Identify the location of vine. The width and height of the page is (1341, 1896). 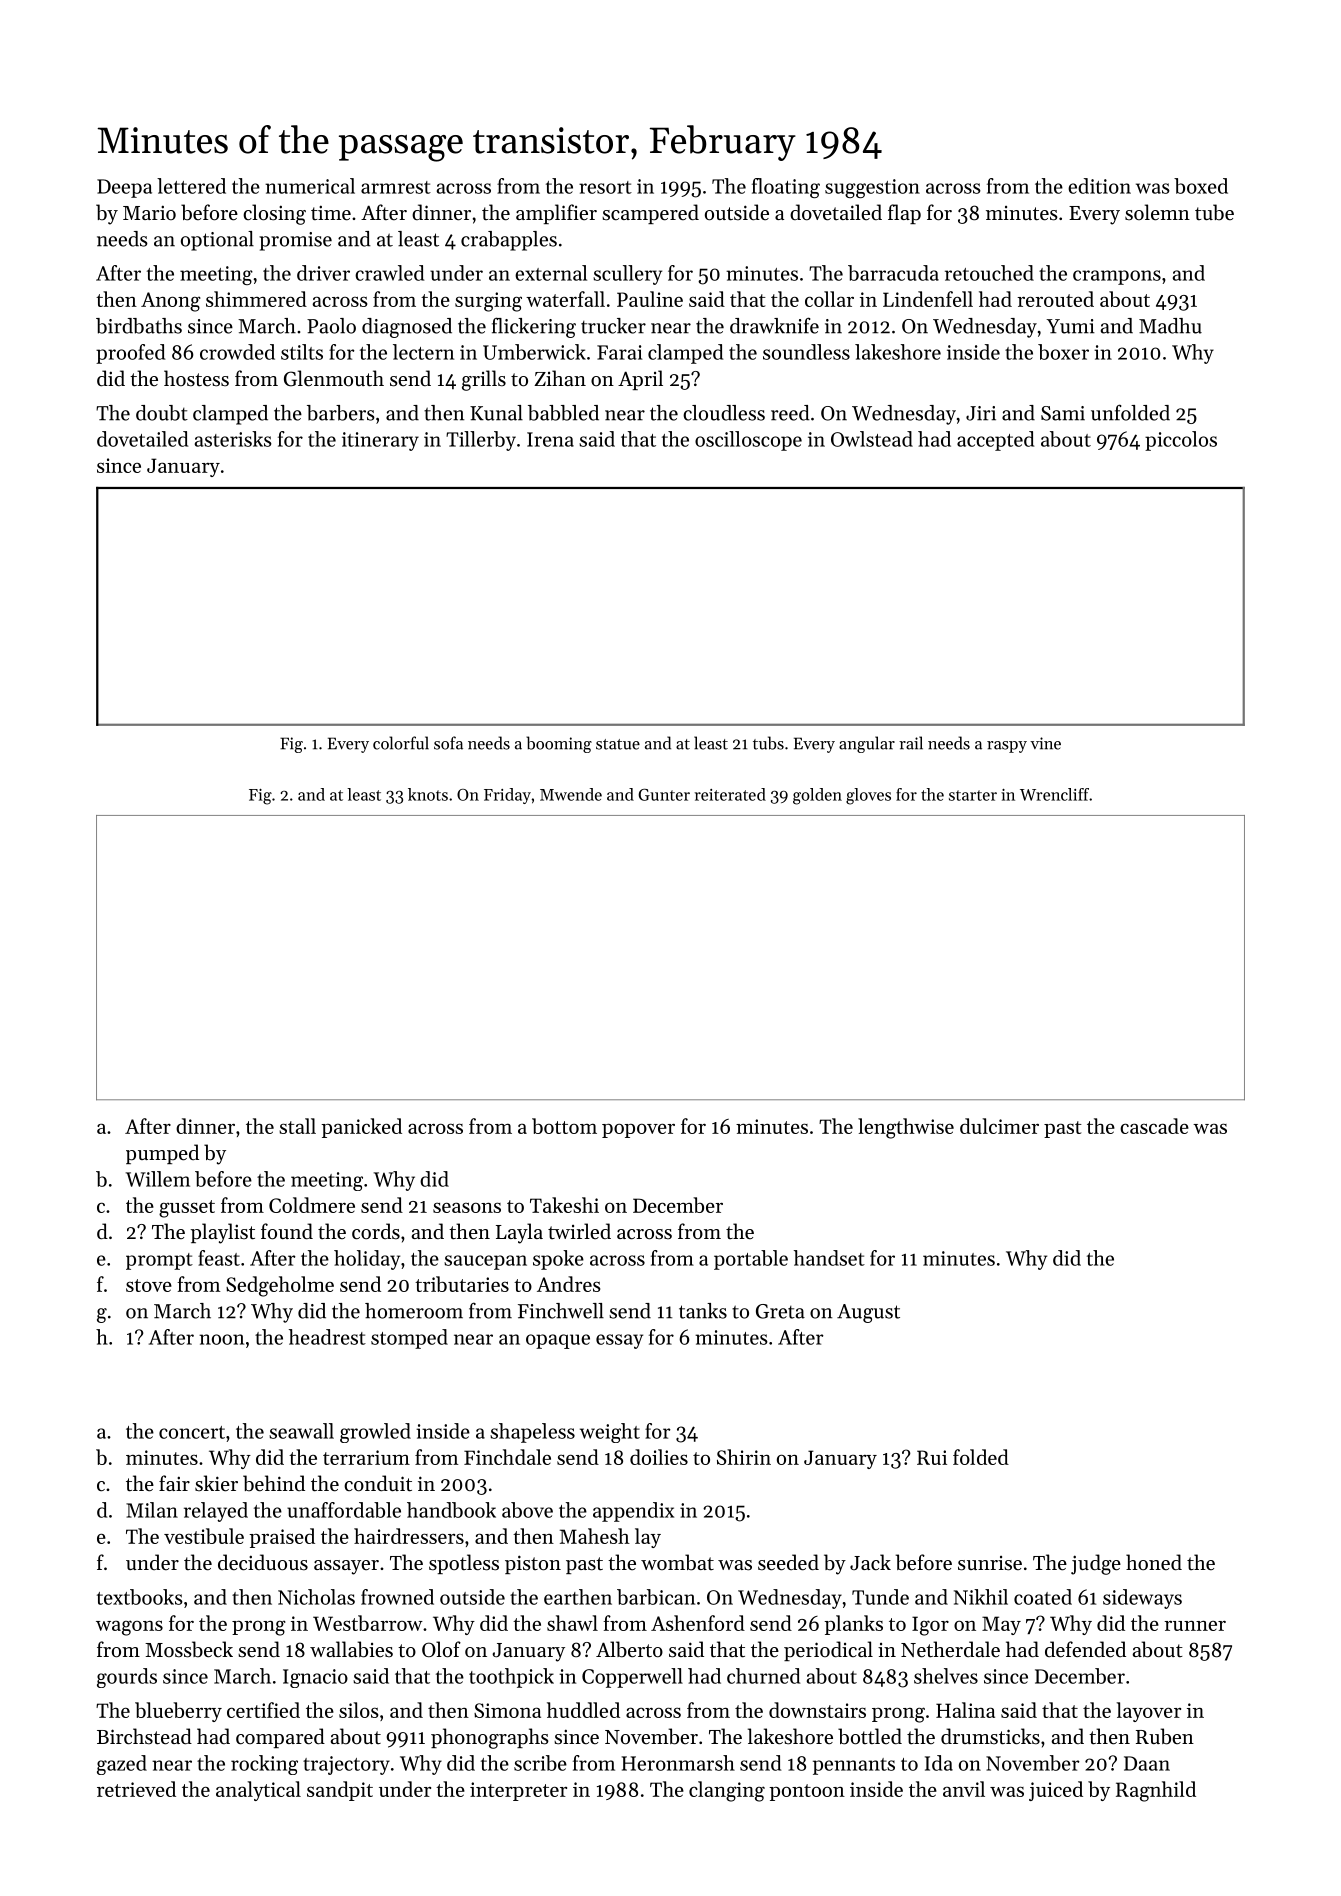
(1045, 743).
